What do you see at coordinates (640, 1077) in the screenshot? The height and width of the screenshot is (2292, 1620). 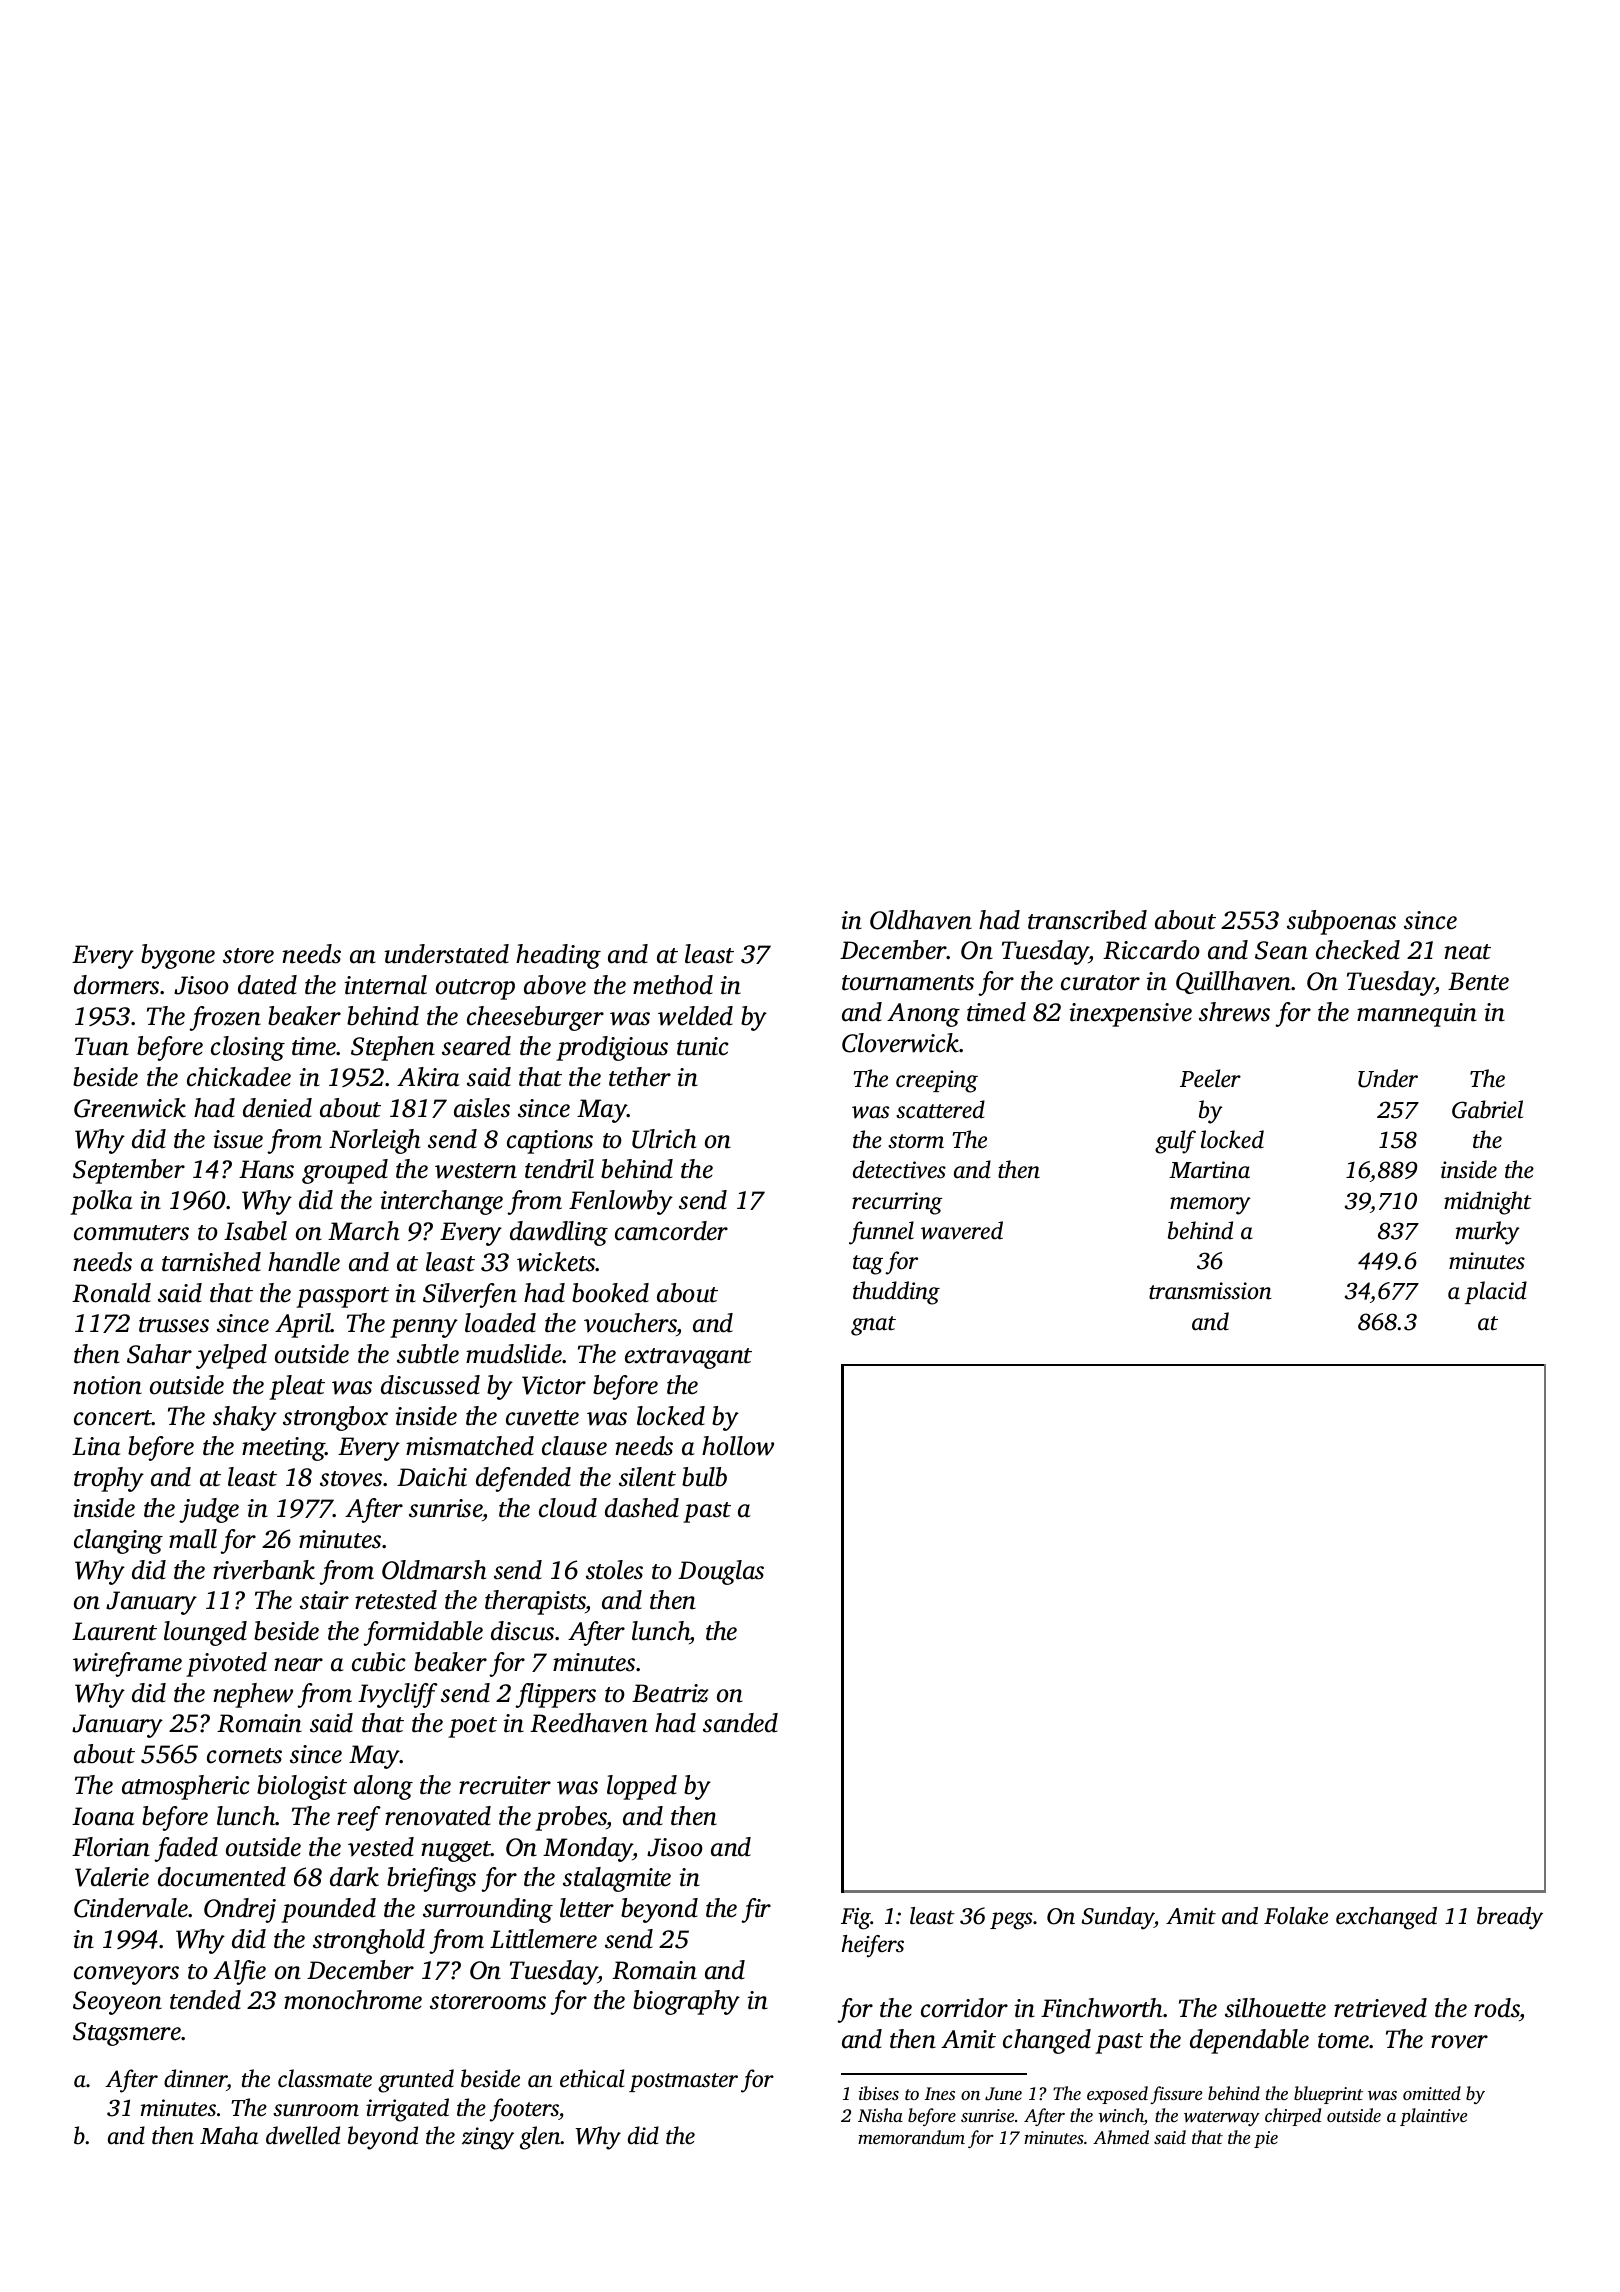 I see `tether` at bounding box center [640, 1077].
